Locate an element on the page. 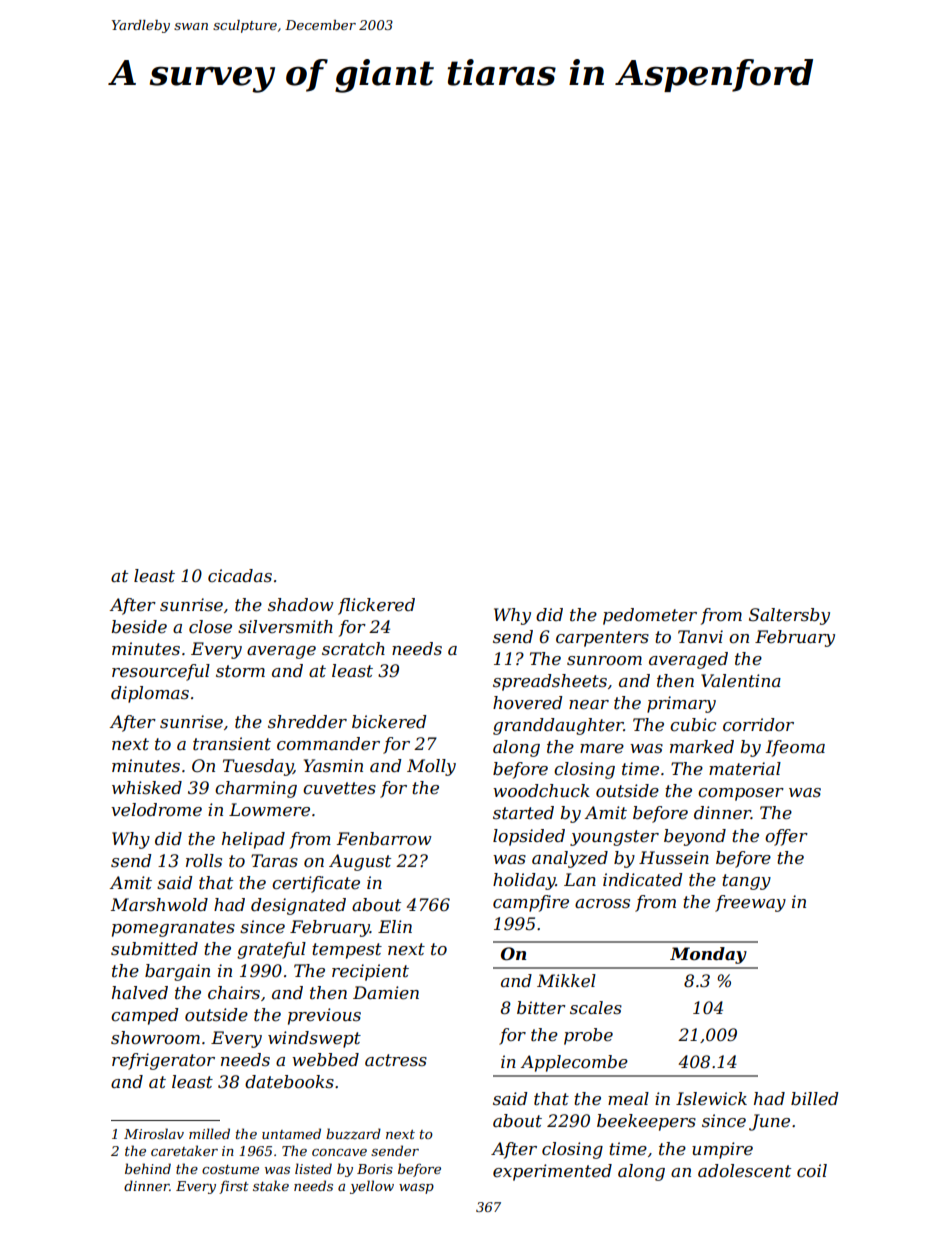 This page has width=952, height=1233. recipient is located at coordinates (370, 972).
